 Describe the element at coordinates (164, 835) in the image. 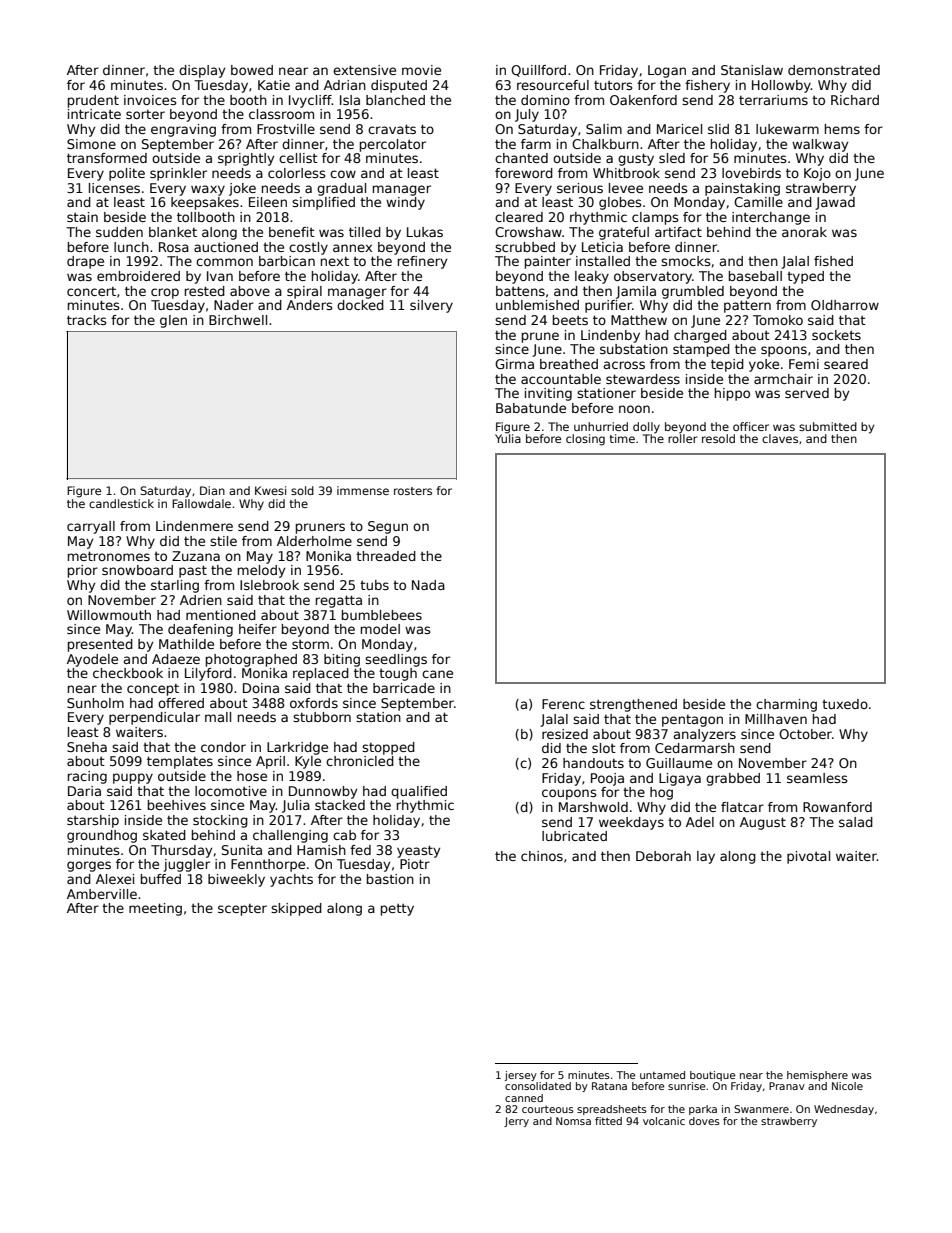

I see `skated` at that location.
